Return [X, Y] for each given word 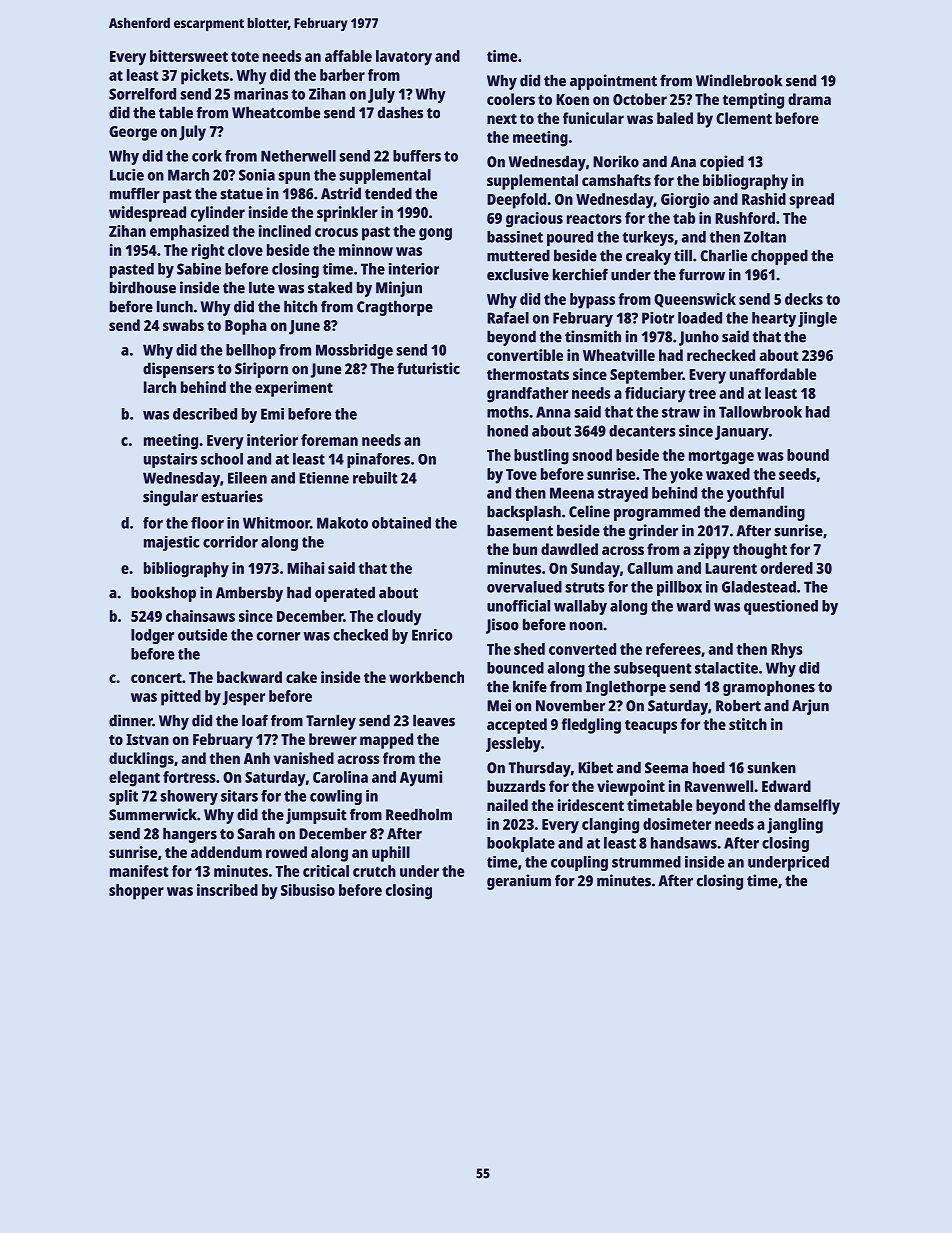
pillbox [679, 588]
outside [202, 635]
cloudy [399, 618]
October [640, 99]
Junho [699, 338]
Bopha [246, 327]
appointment [613, 82]
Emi [272, 414]
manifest [139, 871]
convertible [525, 355]
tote [245, 56]
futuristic [428, 368]
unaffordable [773, 374]
